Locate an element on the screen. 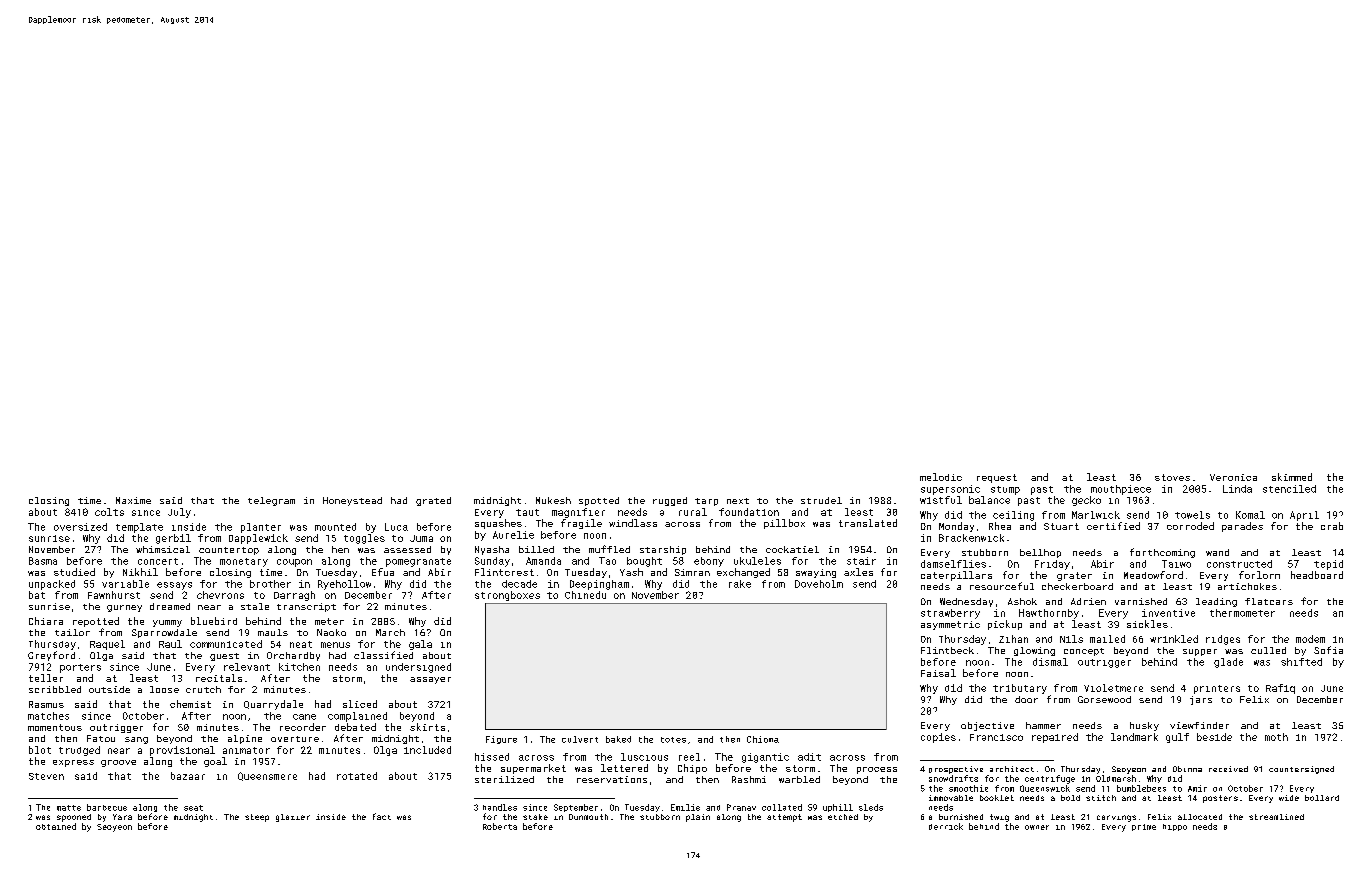  attempt is located at coordinates (784, 818).
